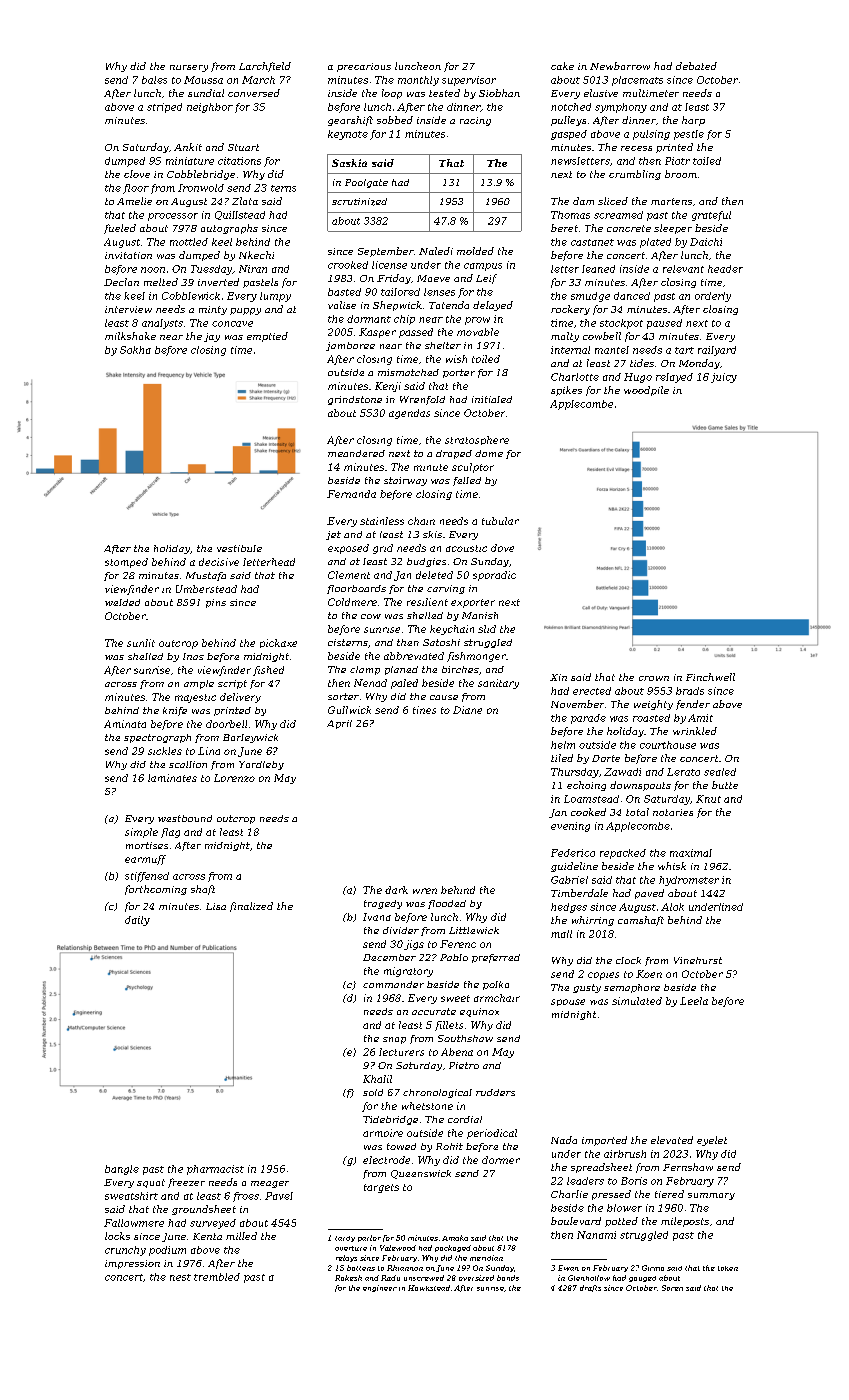  Describe the element at coordinates (125, 724) in the page. I see `Aminata` at that location.
